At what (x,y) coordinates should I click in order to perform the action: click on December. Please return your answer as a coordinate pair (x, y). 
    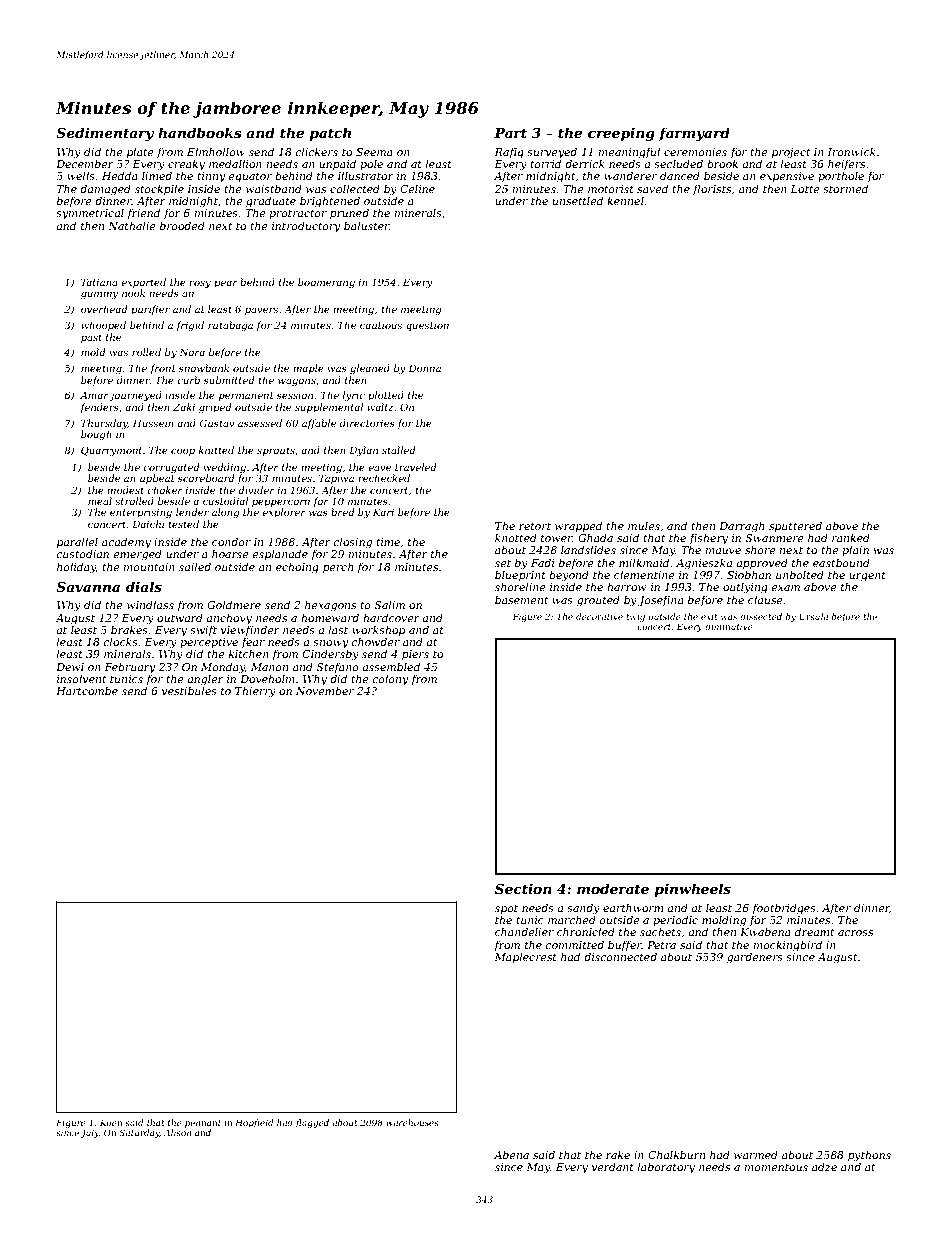
    Looking at the image, I should click on (85, 163).
